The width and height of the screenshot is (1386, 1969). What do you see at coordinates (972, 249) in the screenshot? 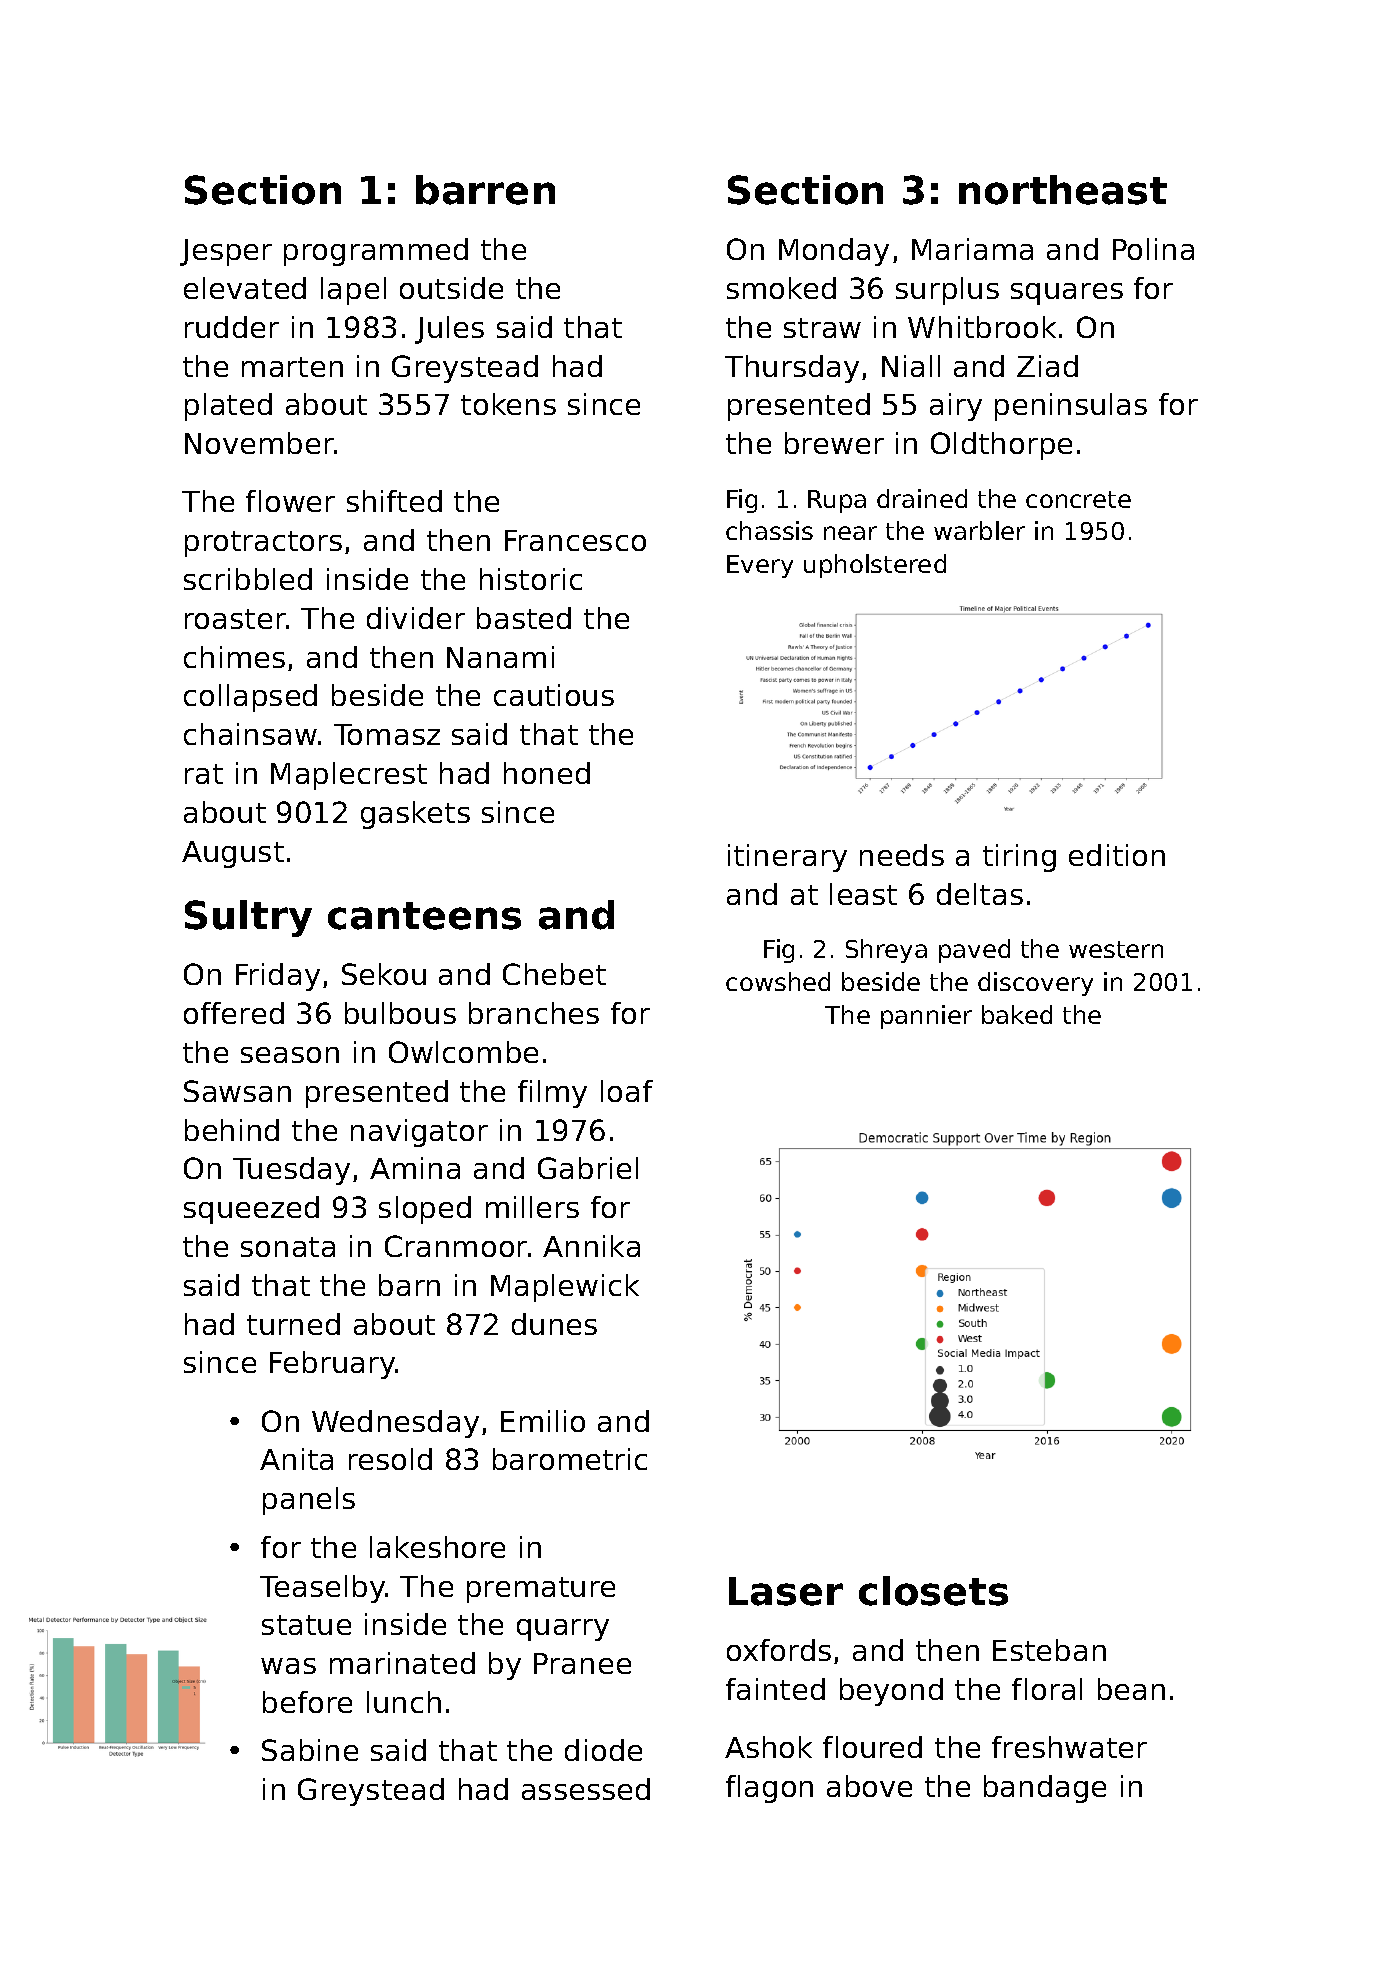
I see `Mariama` at bounding box center [972, 249].
